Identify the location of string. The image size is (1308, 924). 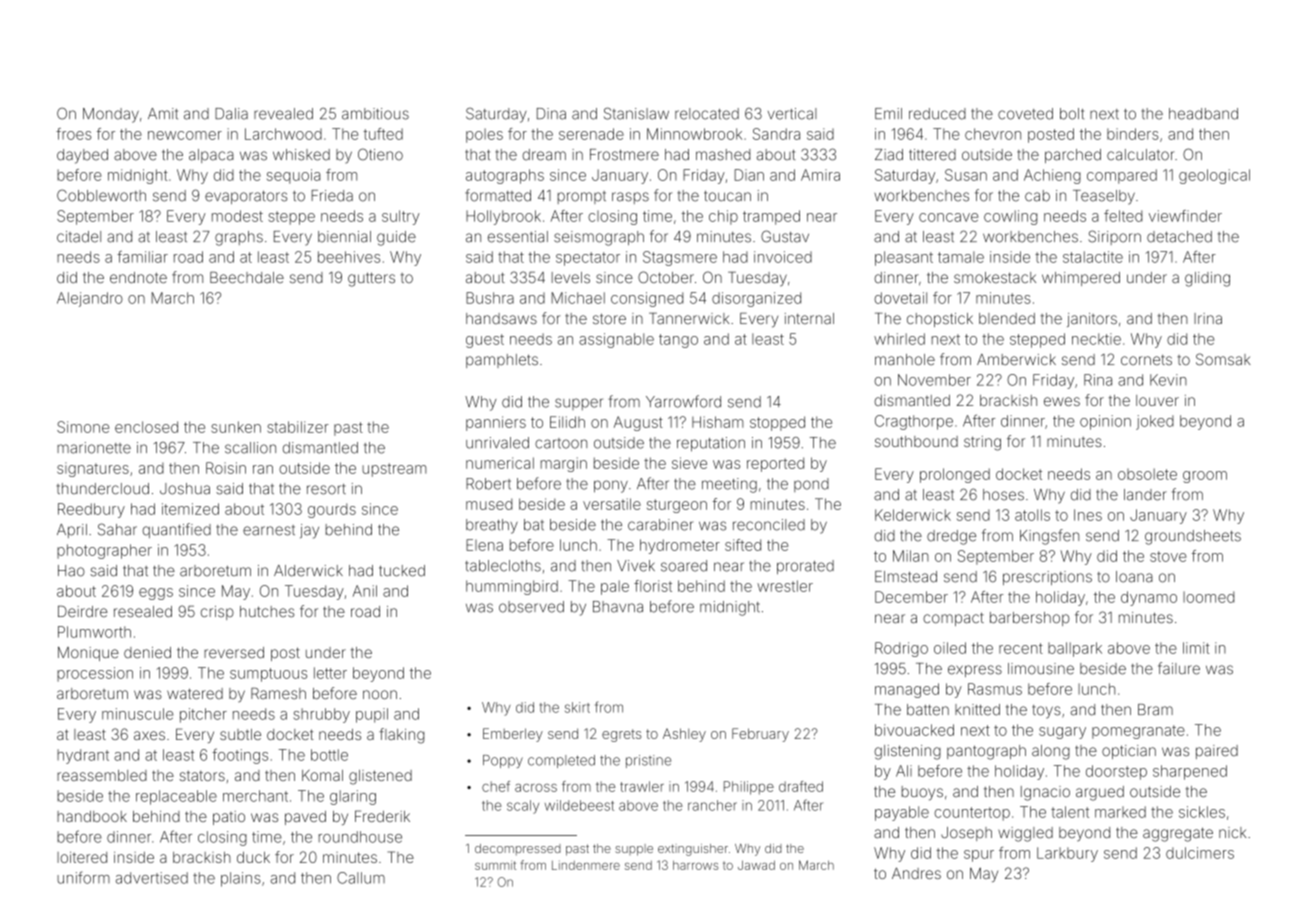
(982, 443).
